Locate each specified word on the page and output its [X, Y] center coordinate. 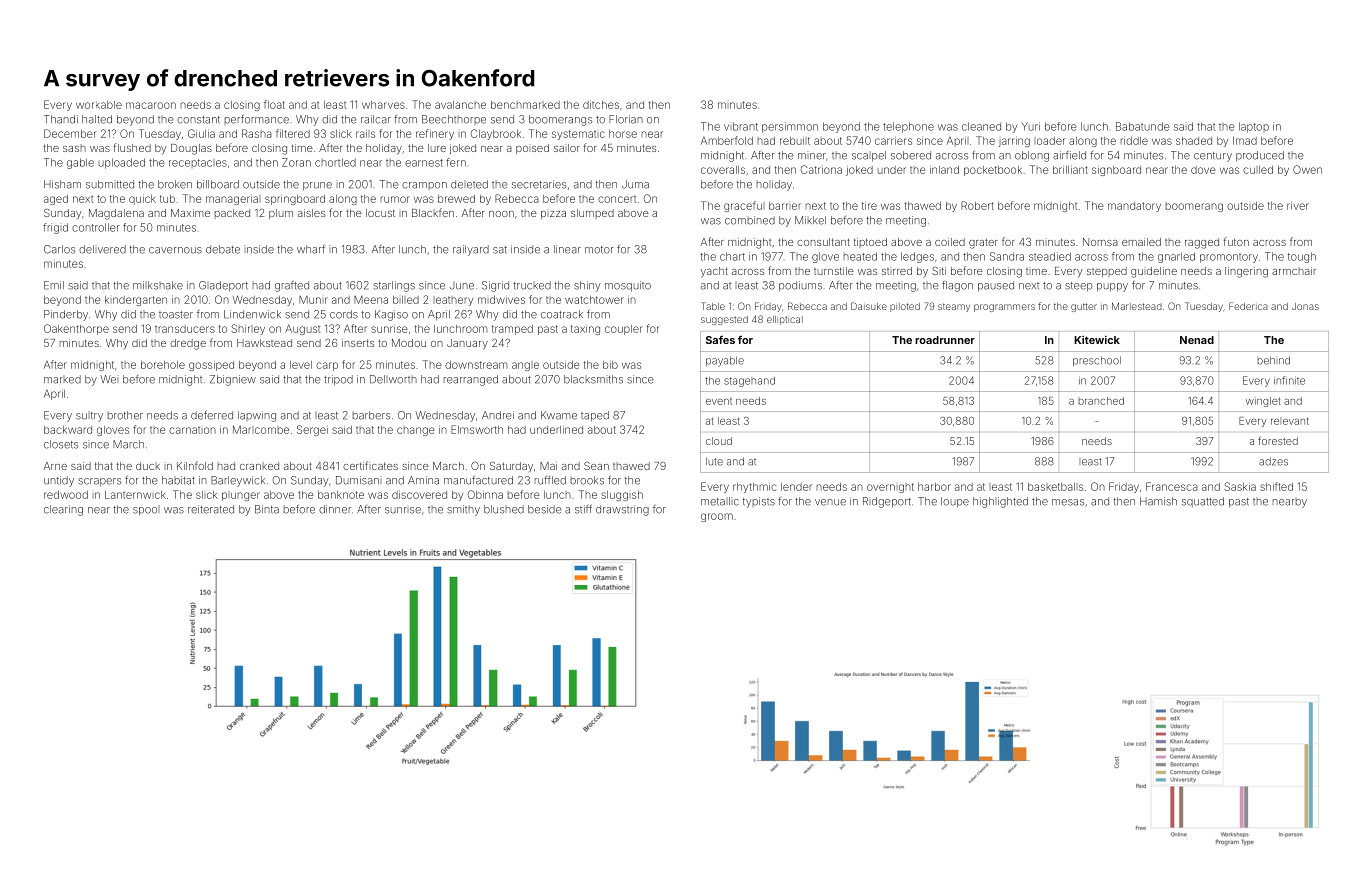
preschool [1097, 361]
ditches [601, 104]
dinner [335, 509]
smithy [463, 510]
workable [99, 105]
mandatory [1134, 207]
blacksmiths [593, 379]
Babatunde [1142, 126]
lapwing [257, 416]
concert [617, 199]
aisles [311, 213]
